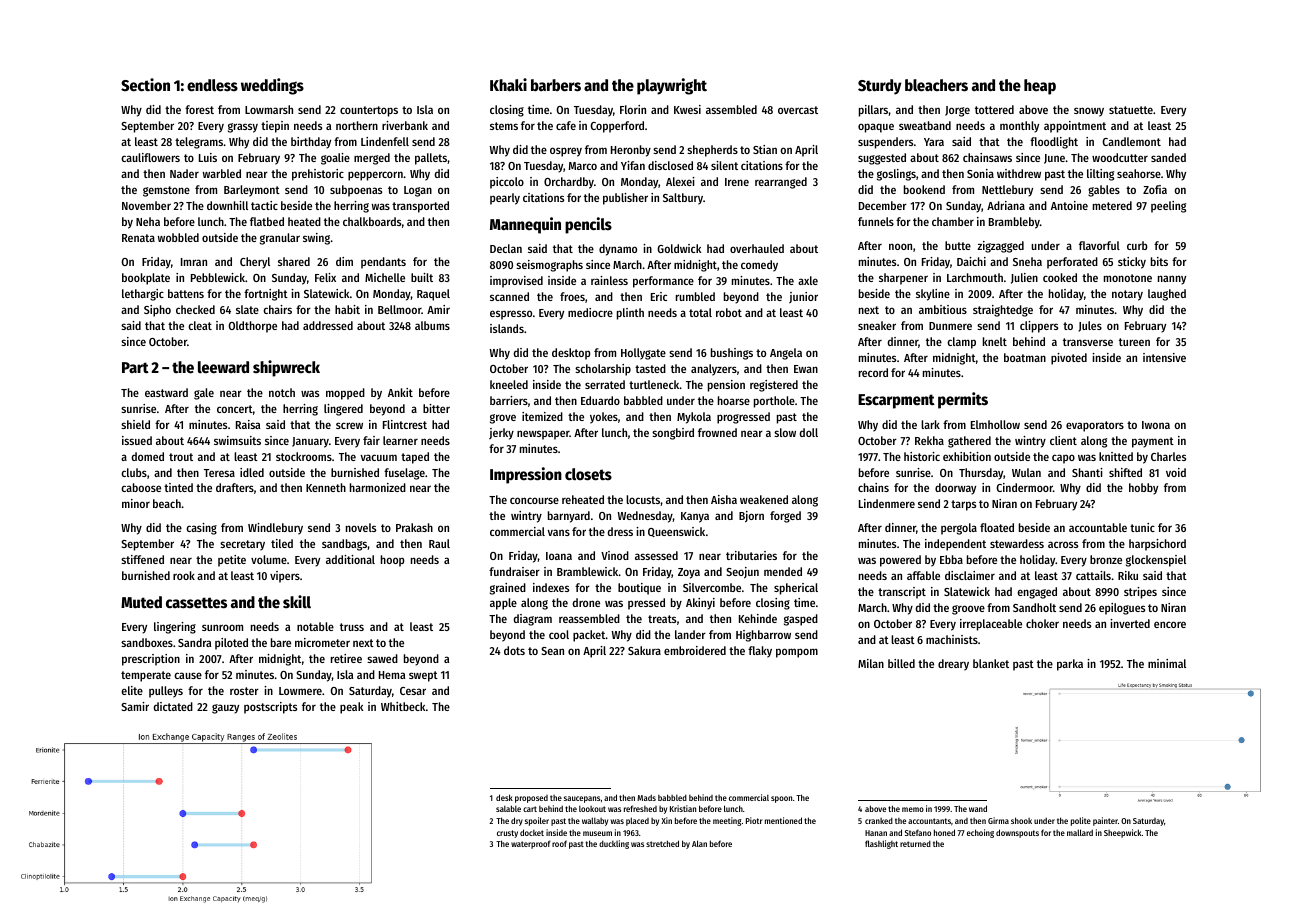 This screenshot has width=1308, height=924. Describe the element at coordinates (712, 587) in the screenshot. I see `Silvercombe` at that location.
